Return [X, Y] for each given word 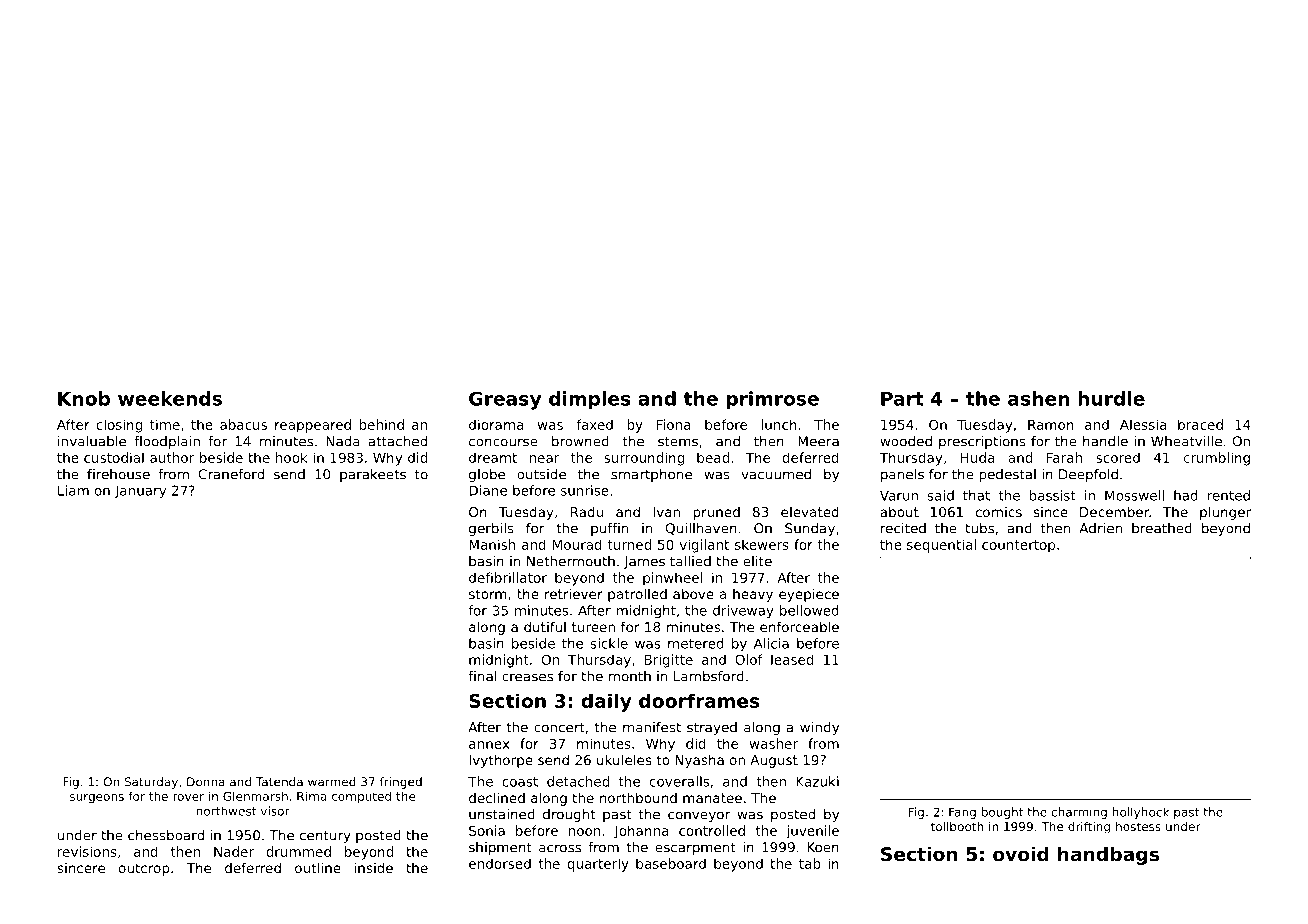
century [325, 836]
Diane [488, 490]
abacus [243, 424]
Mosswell [1134, 495]
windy [819, 728]
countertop [1018, 546]
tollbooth [957, 826]
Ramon [1051, 425]
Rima [312, 796]
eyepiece [809, 595]
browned [580, 441]
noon [584, 832]
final [482, 676]
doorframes [699, 700]
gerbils [491, 529]
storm [488, 594]
